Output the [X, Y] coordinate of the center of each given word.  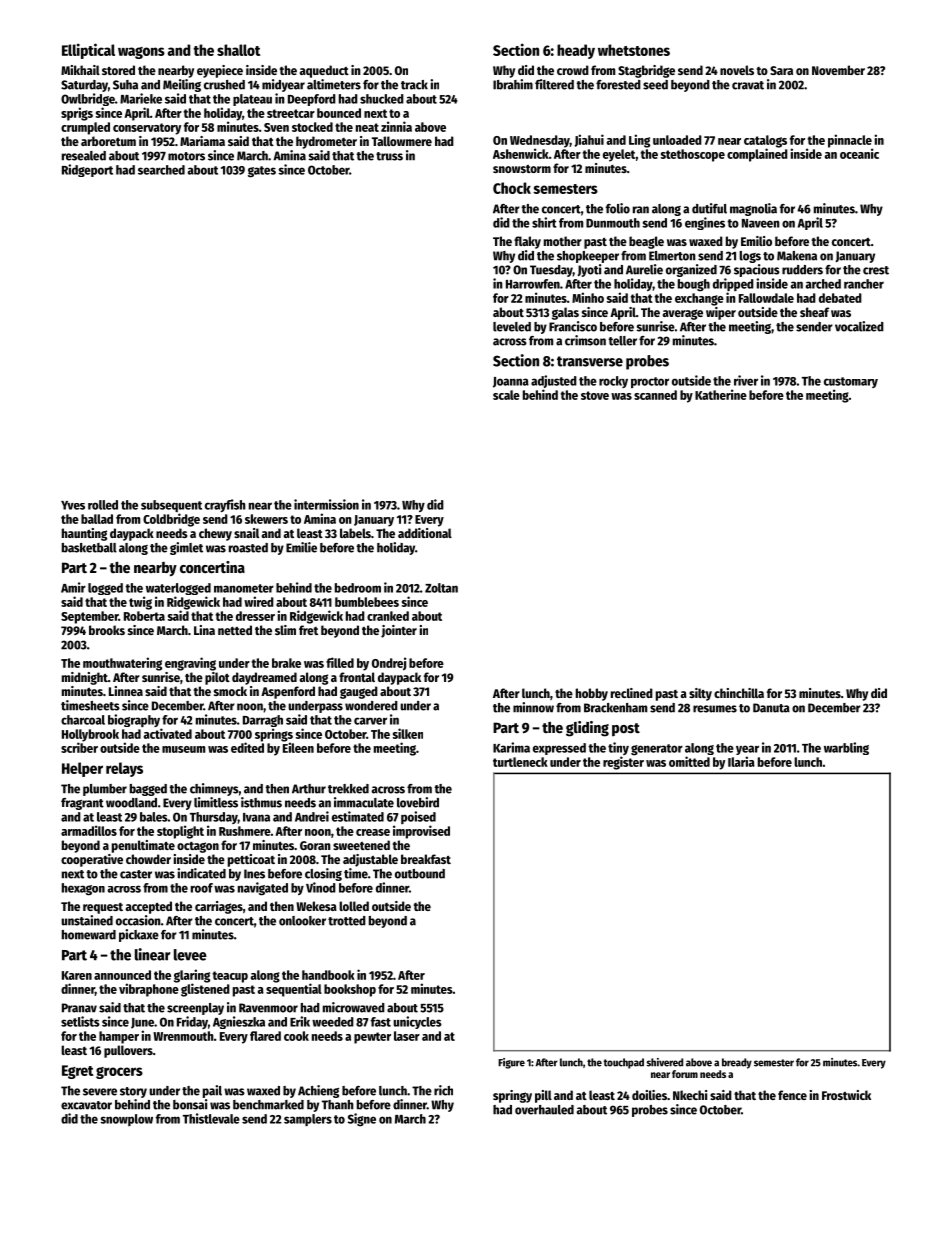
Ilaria [741, 761]
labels [355, 533]
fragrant [82, 804]
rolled [103, 505]
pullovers [128, 1051]
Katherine [721, 394]
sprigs [77, 114]
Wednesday [540, 141]
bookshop [350, 990]
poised [418, 817]
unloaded [677, 140]
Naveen [761, 223]
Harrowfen [533, 284]
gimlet [186, 548]
